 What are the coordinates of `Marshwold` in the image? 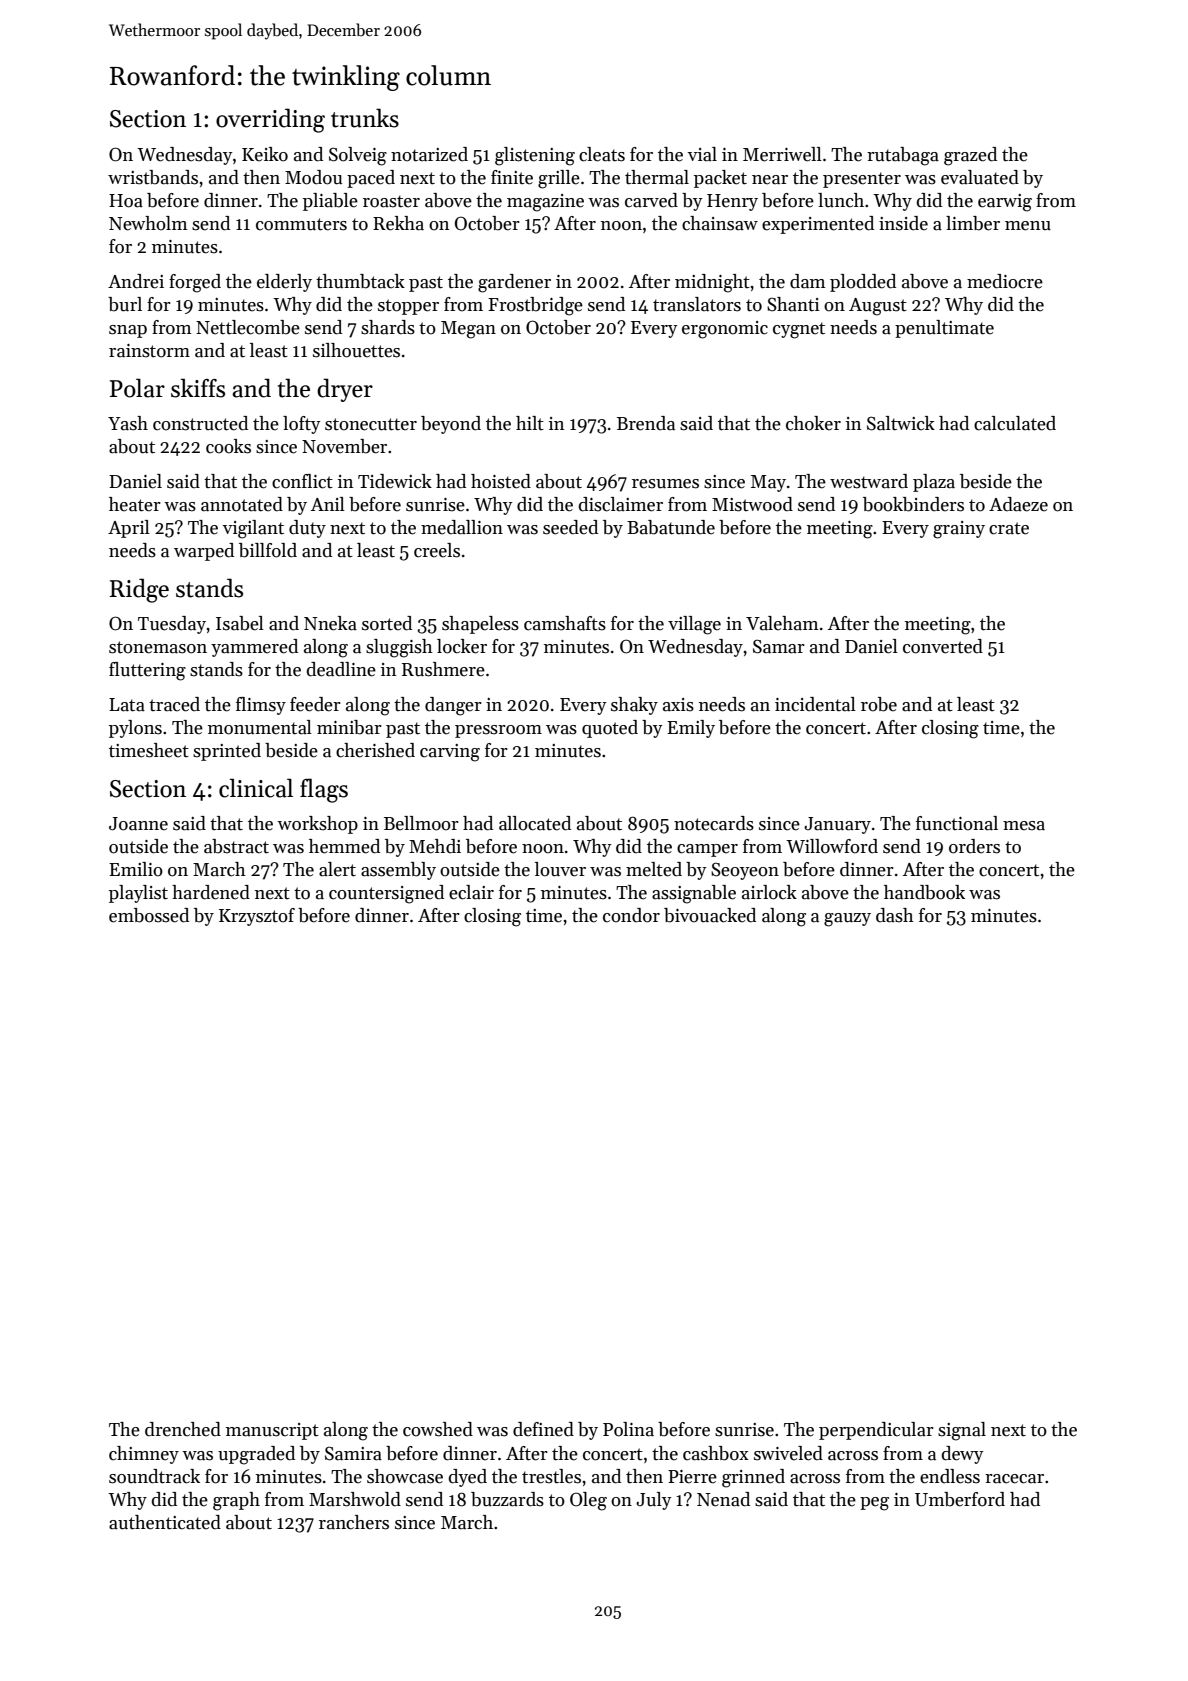 It's located at (355, 1499).
